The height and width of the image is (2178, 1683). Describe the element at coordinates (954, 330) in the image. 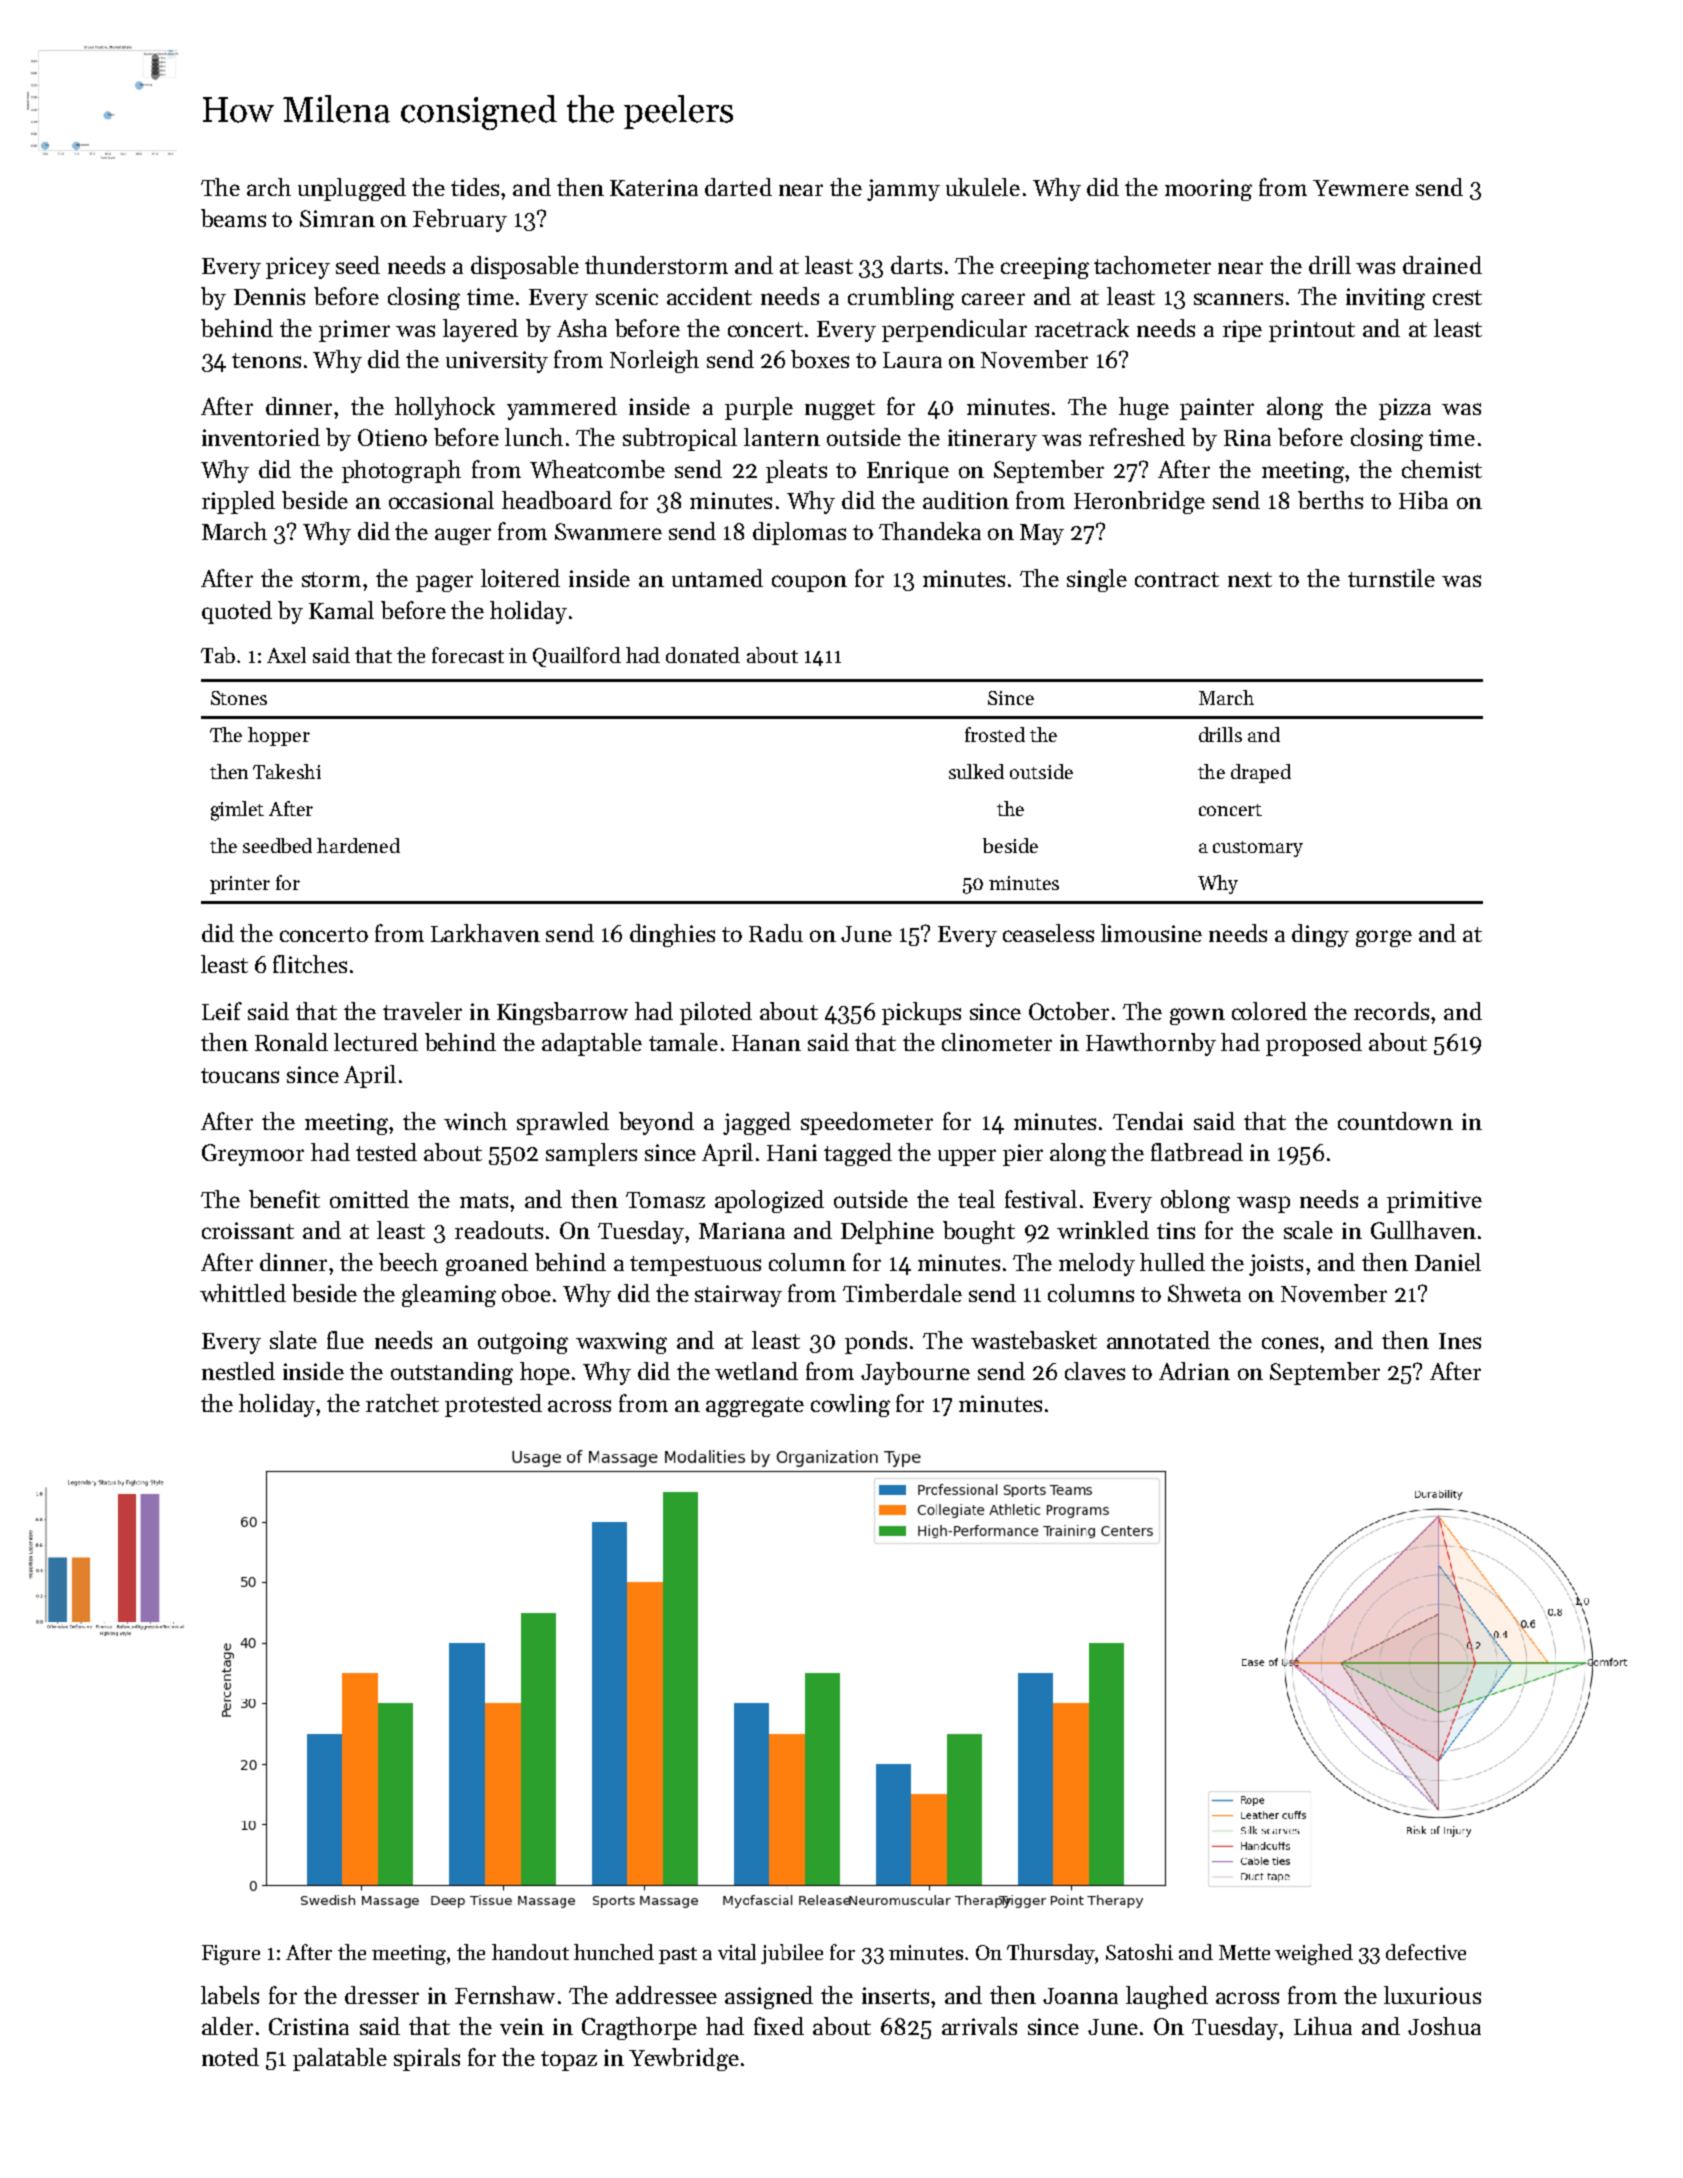

I see `perpendicular` at that location.
